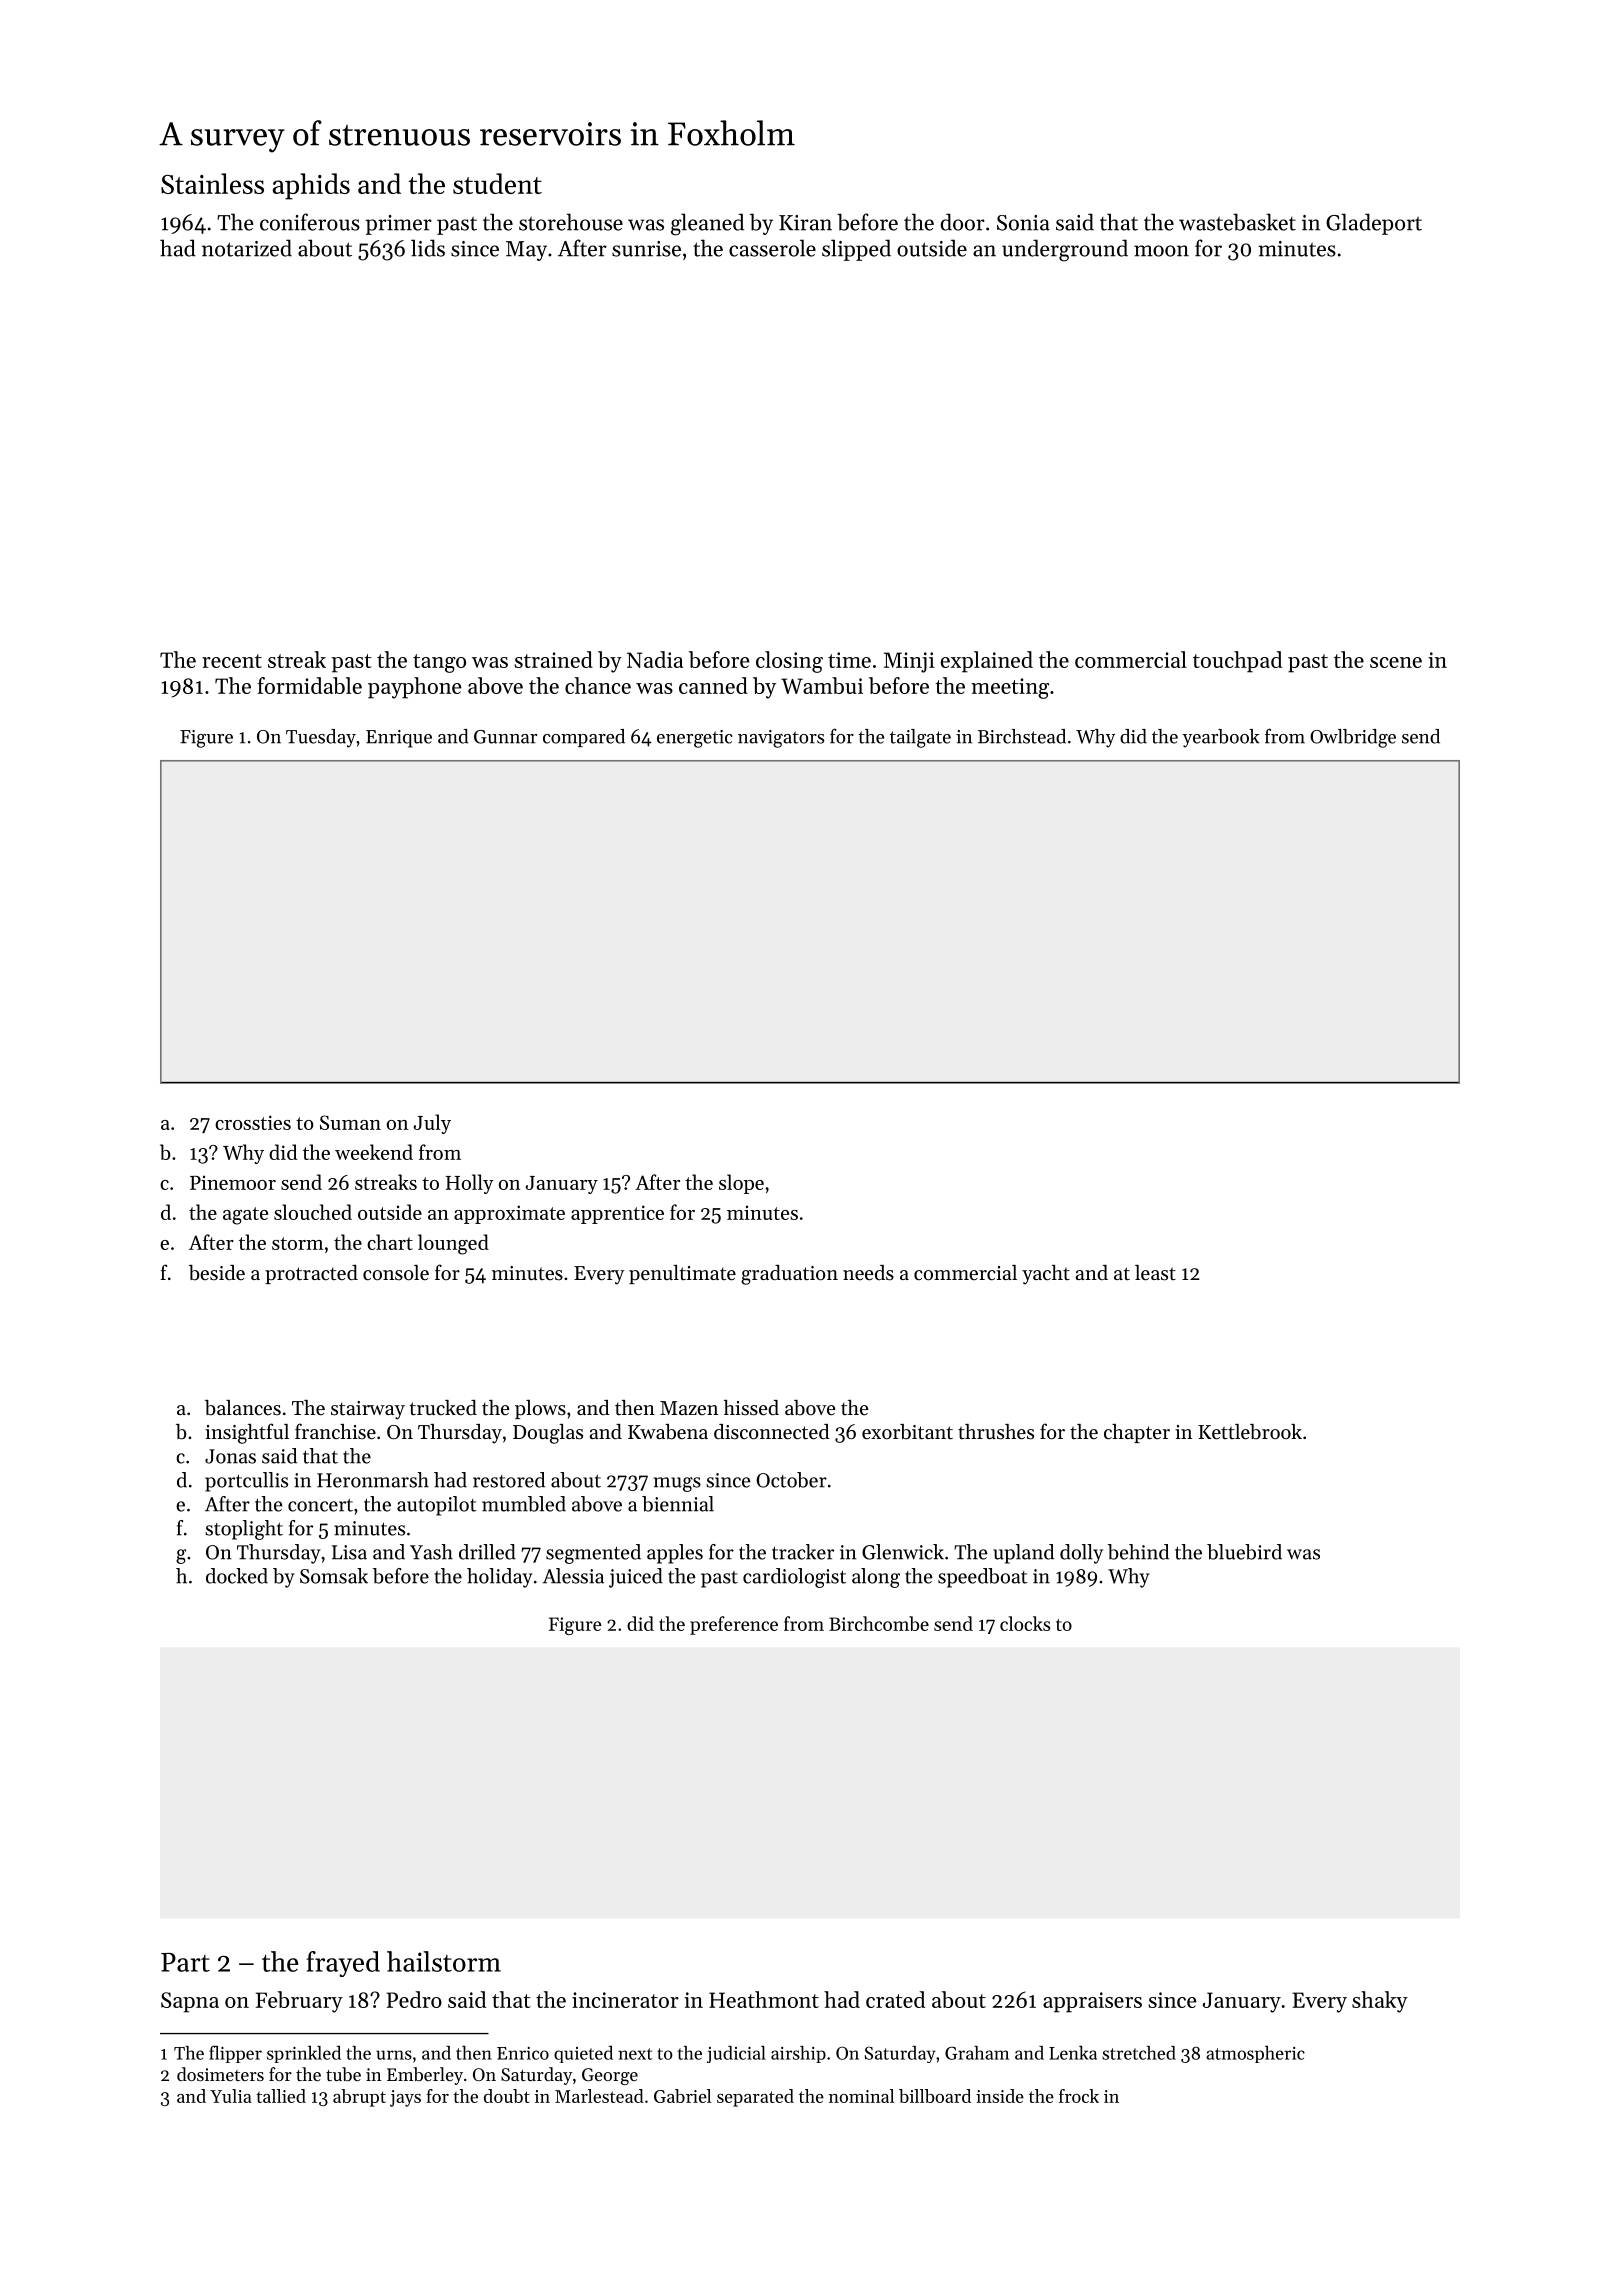  What do you see at coordinates (1161, 251) in the page?
I see `moon` at bounding box center [1161, 251].
